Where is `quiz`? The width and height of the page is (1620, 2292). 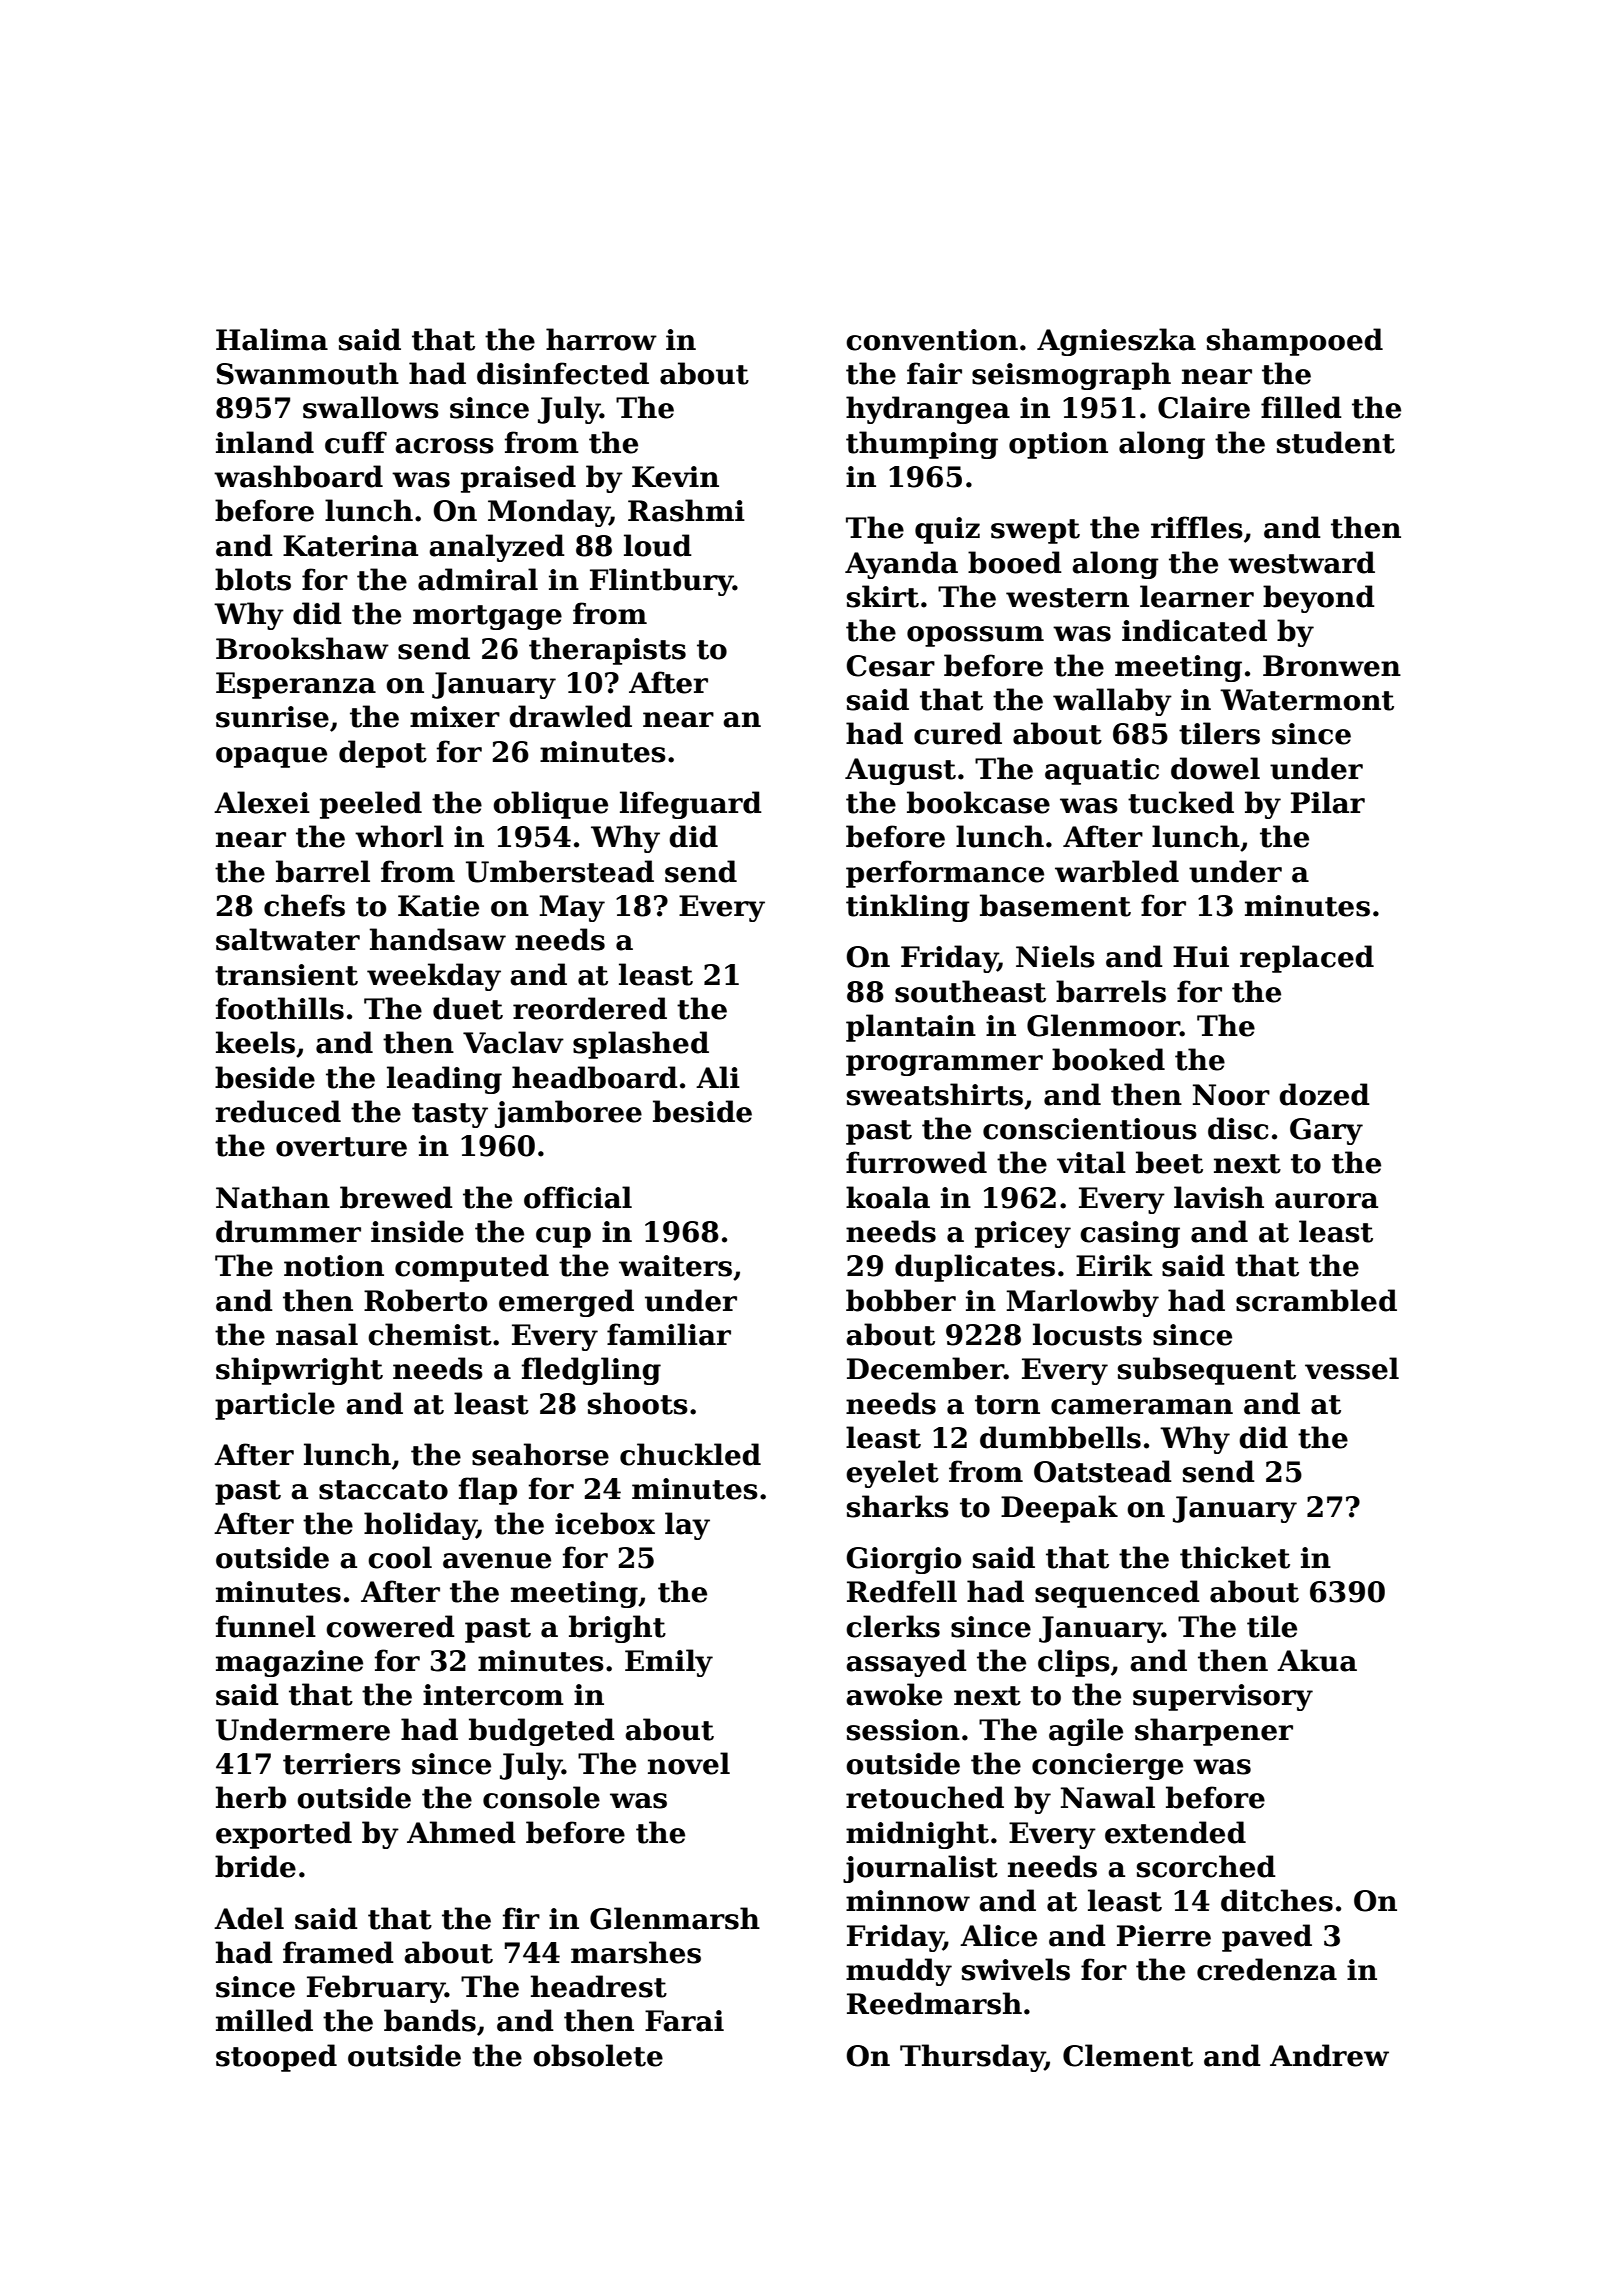 quiz is located at coordinates (947, 530).
